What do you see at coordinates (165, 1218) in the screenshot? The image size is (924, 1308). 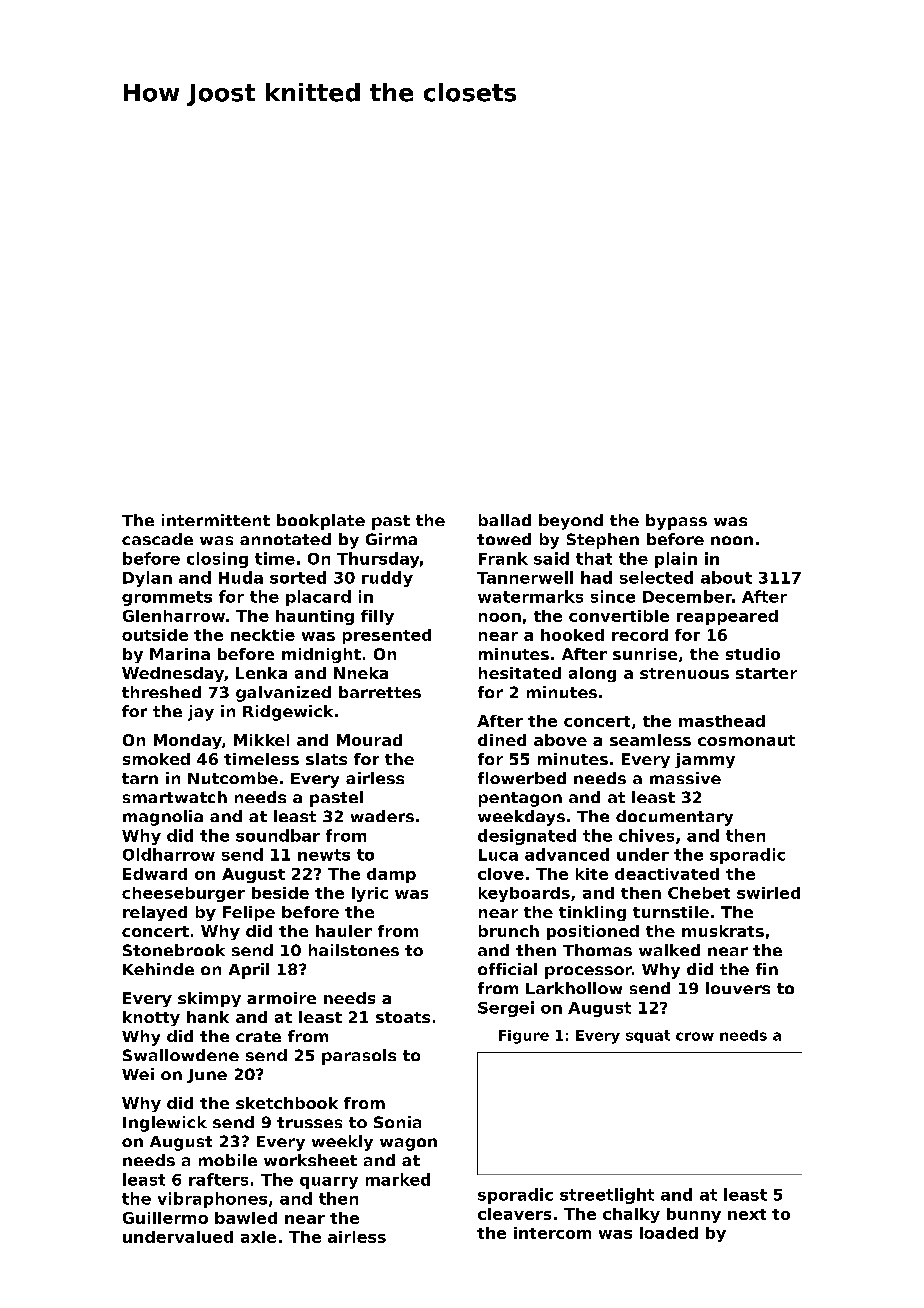 I see `Guillermo` at bounding box center [165, 1218].
